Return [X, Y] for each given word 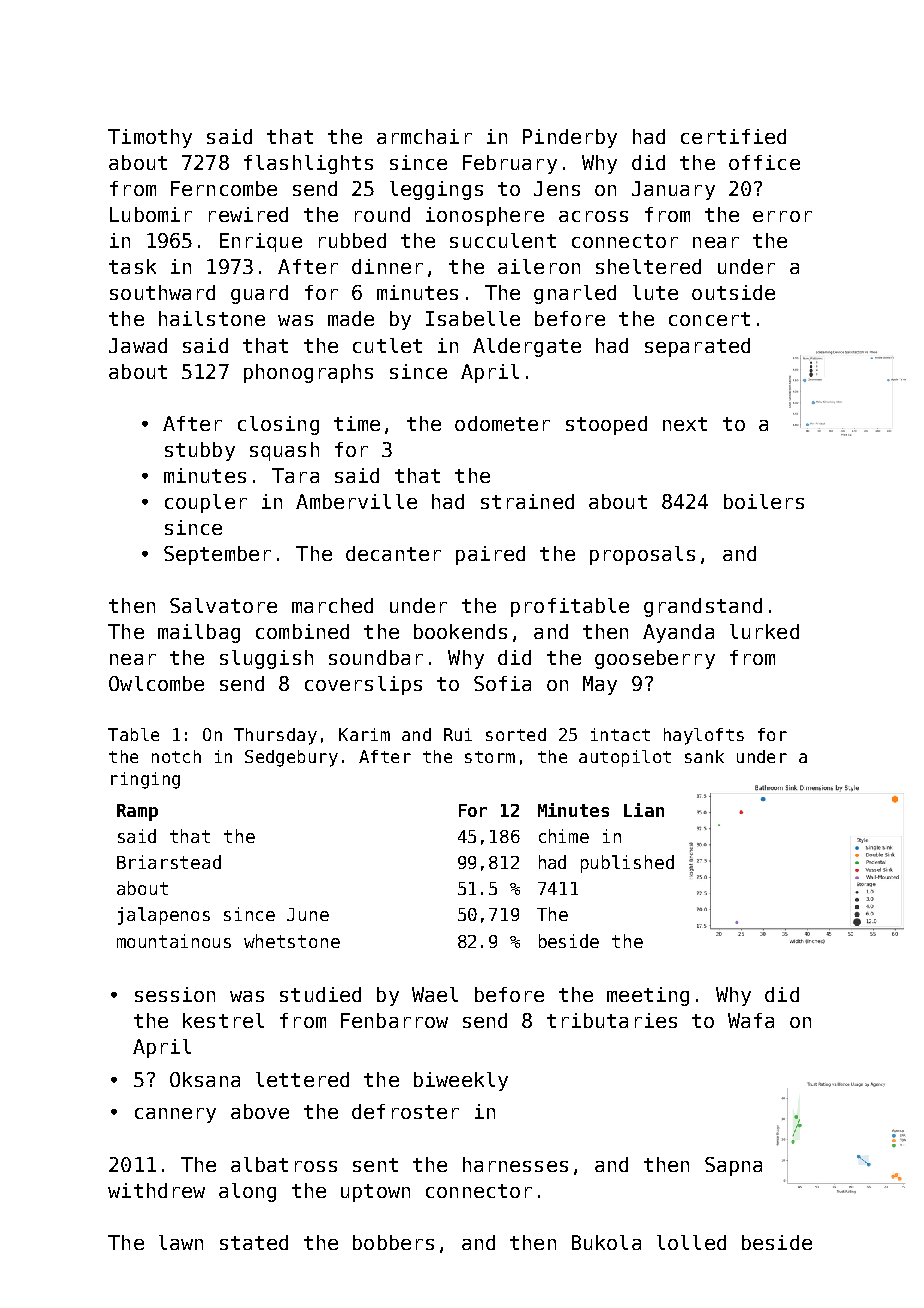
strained [527, 501]
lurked [764, 631]
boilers [764, 501]
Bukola [606, 1242]
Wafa [751, 1020]
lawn [181, 1242]
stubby [200, 451]
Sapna [733, 1166]
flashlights [308, 164]
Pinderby [570, 138]
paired [490, 555]
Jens [557, 188]
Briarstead [169, 862]
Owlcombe [156, 683]
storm [490, 757]
